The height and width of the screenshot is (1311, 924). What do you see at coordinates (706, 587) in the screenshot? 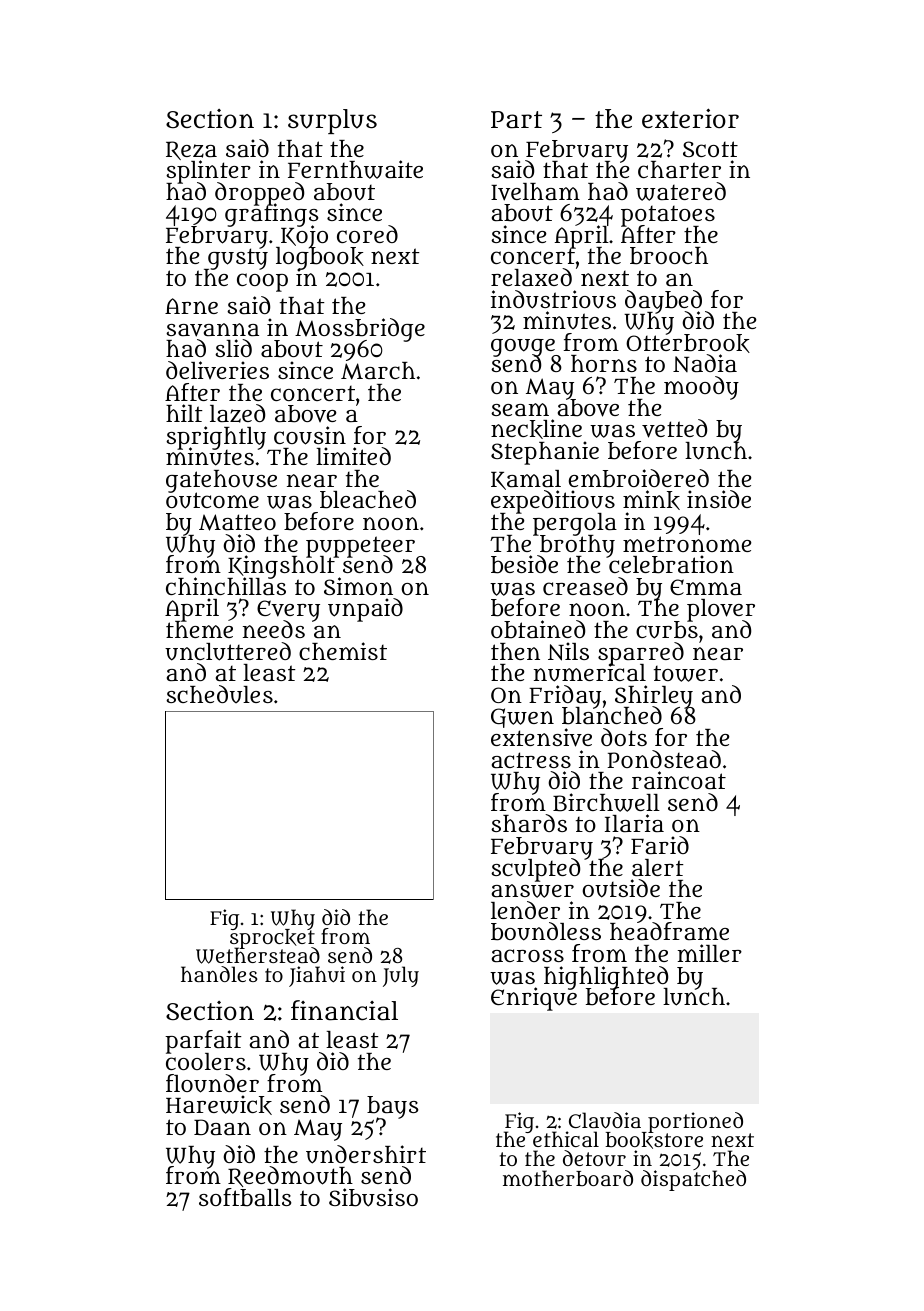
I see `Emma` at bounding box center [706, 587].
